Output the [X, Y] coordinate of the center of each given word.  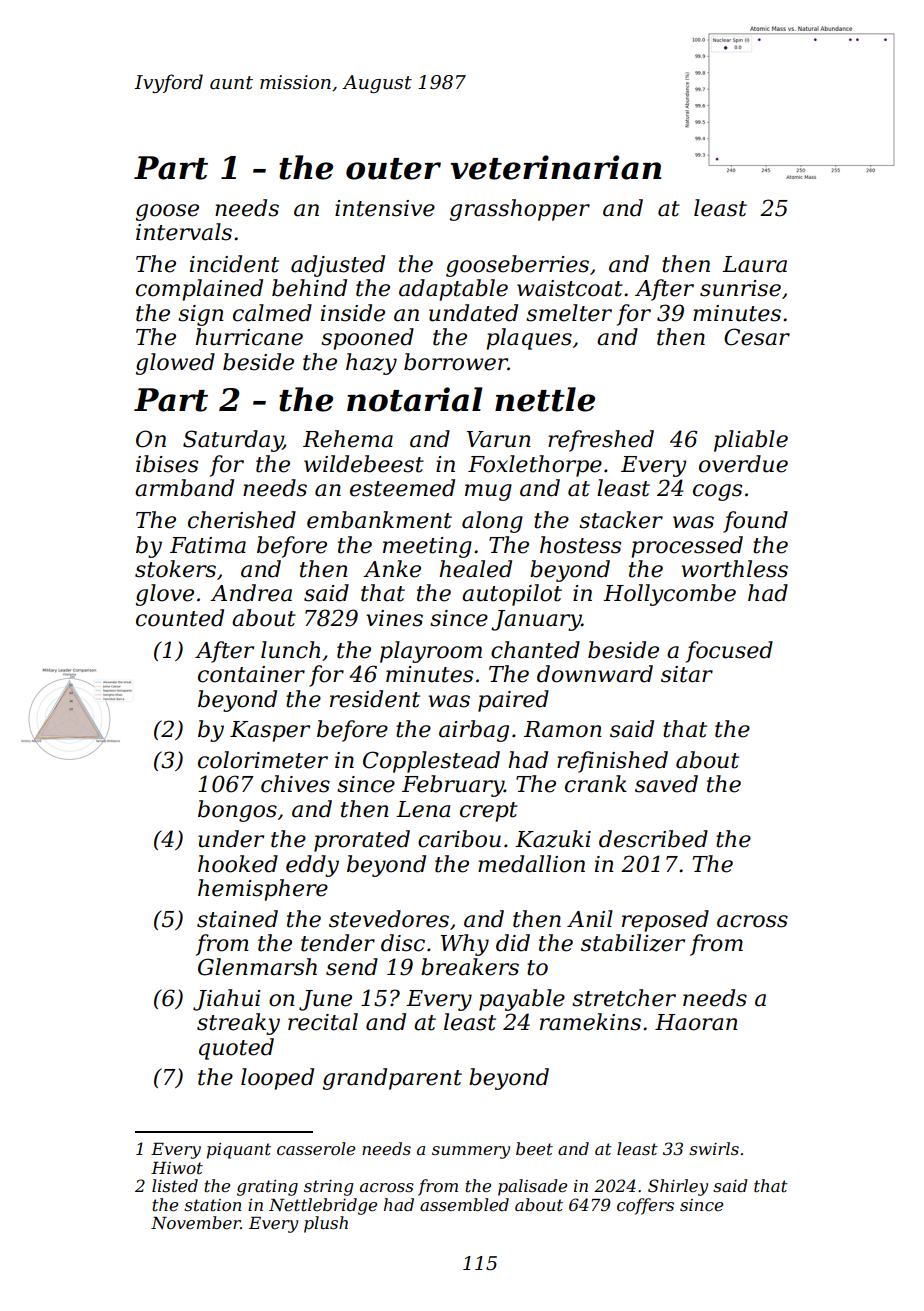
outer [393, 169]
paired [513, 701]
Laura [754, 264]
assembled [464, 1204]
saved [666, 784]
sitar [687, 674]
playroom [431, 652]
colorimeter [263, 760]
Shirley [678, 1187]
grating [267, 1188]
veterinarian [556, 167]
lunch [290, 650]
